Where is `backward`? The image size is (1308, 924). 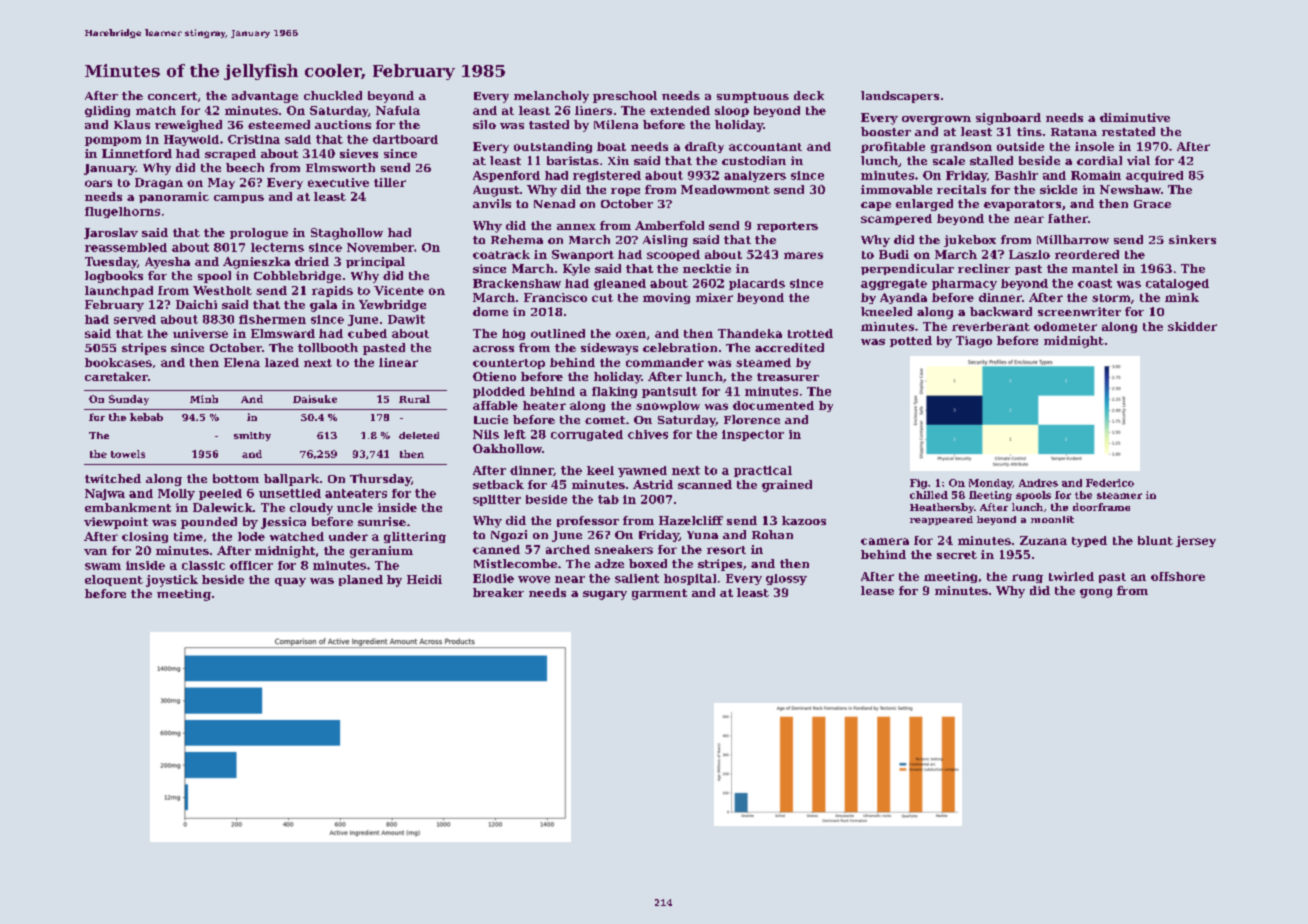 backward is located at coordinates (1001, 311).
